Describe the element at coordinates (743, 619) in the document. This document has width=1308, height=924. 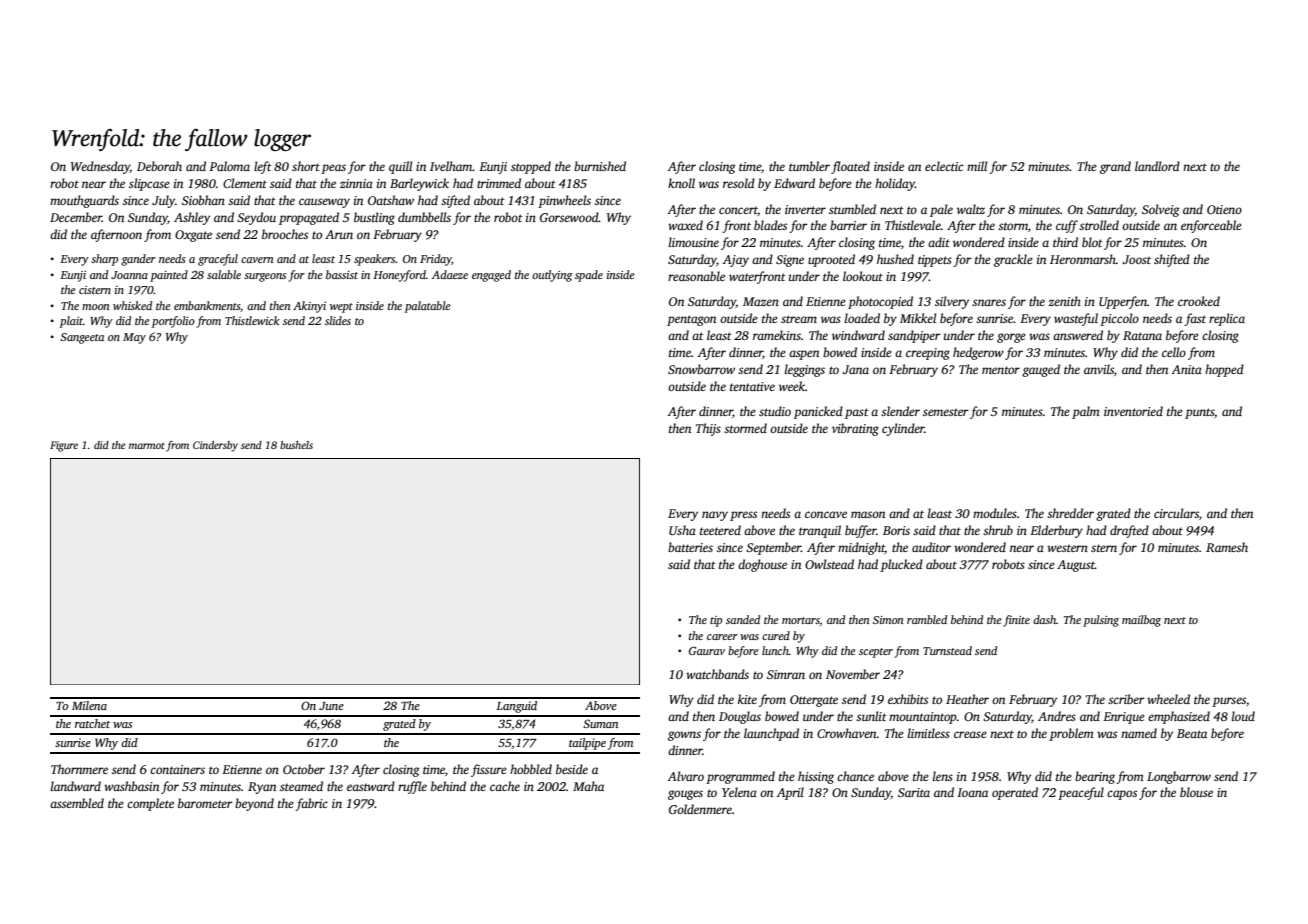
I see `sanded` at that location.
